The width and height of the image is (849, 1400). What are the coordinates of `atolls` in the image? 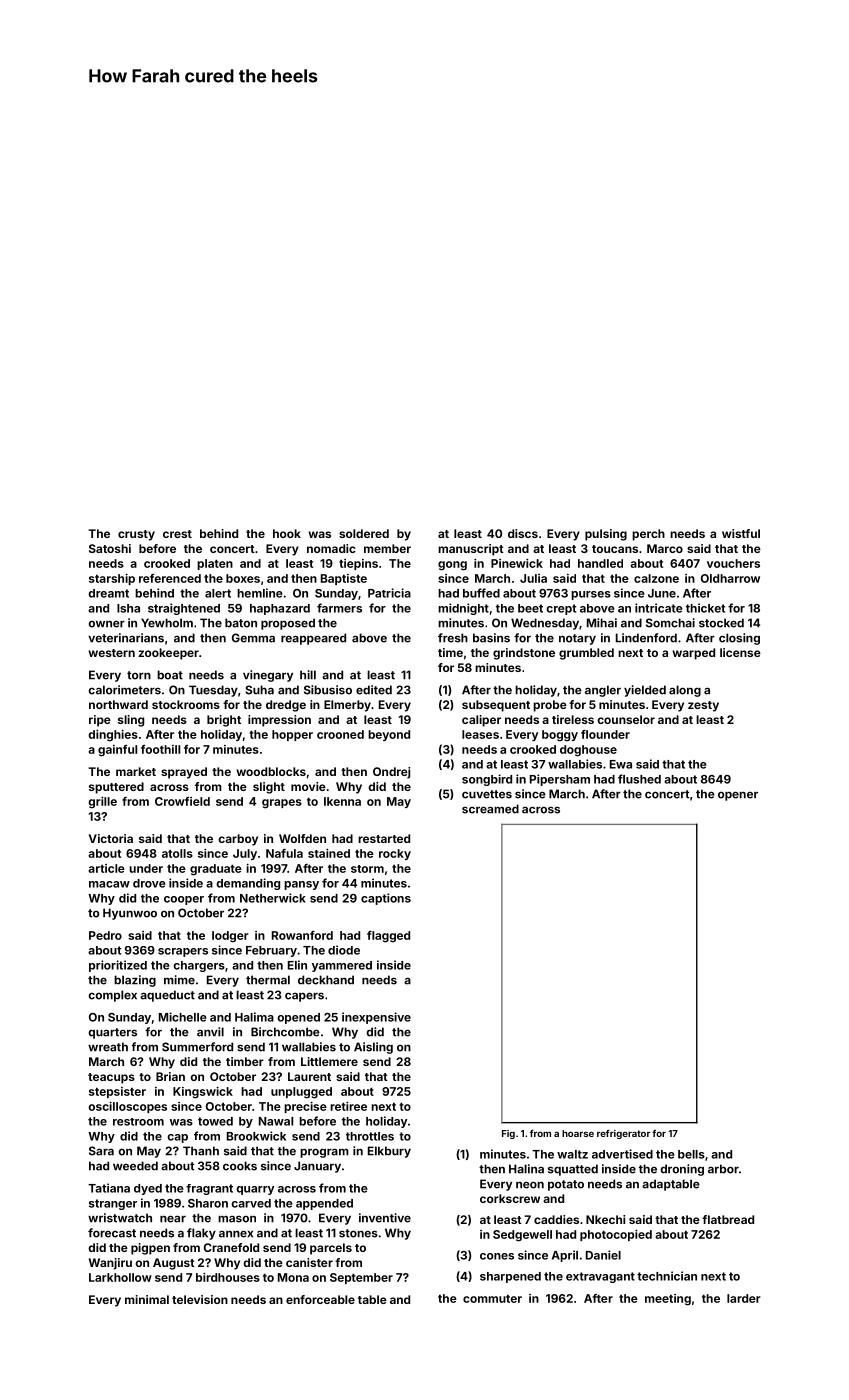 It's located at (177, 853).
